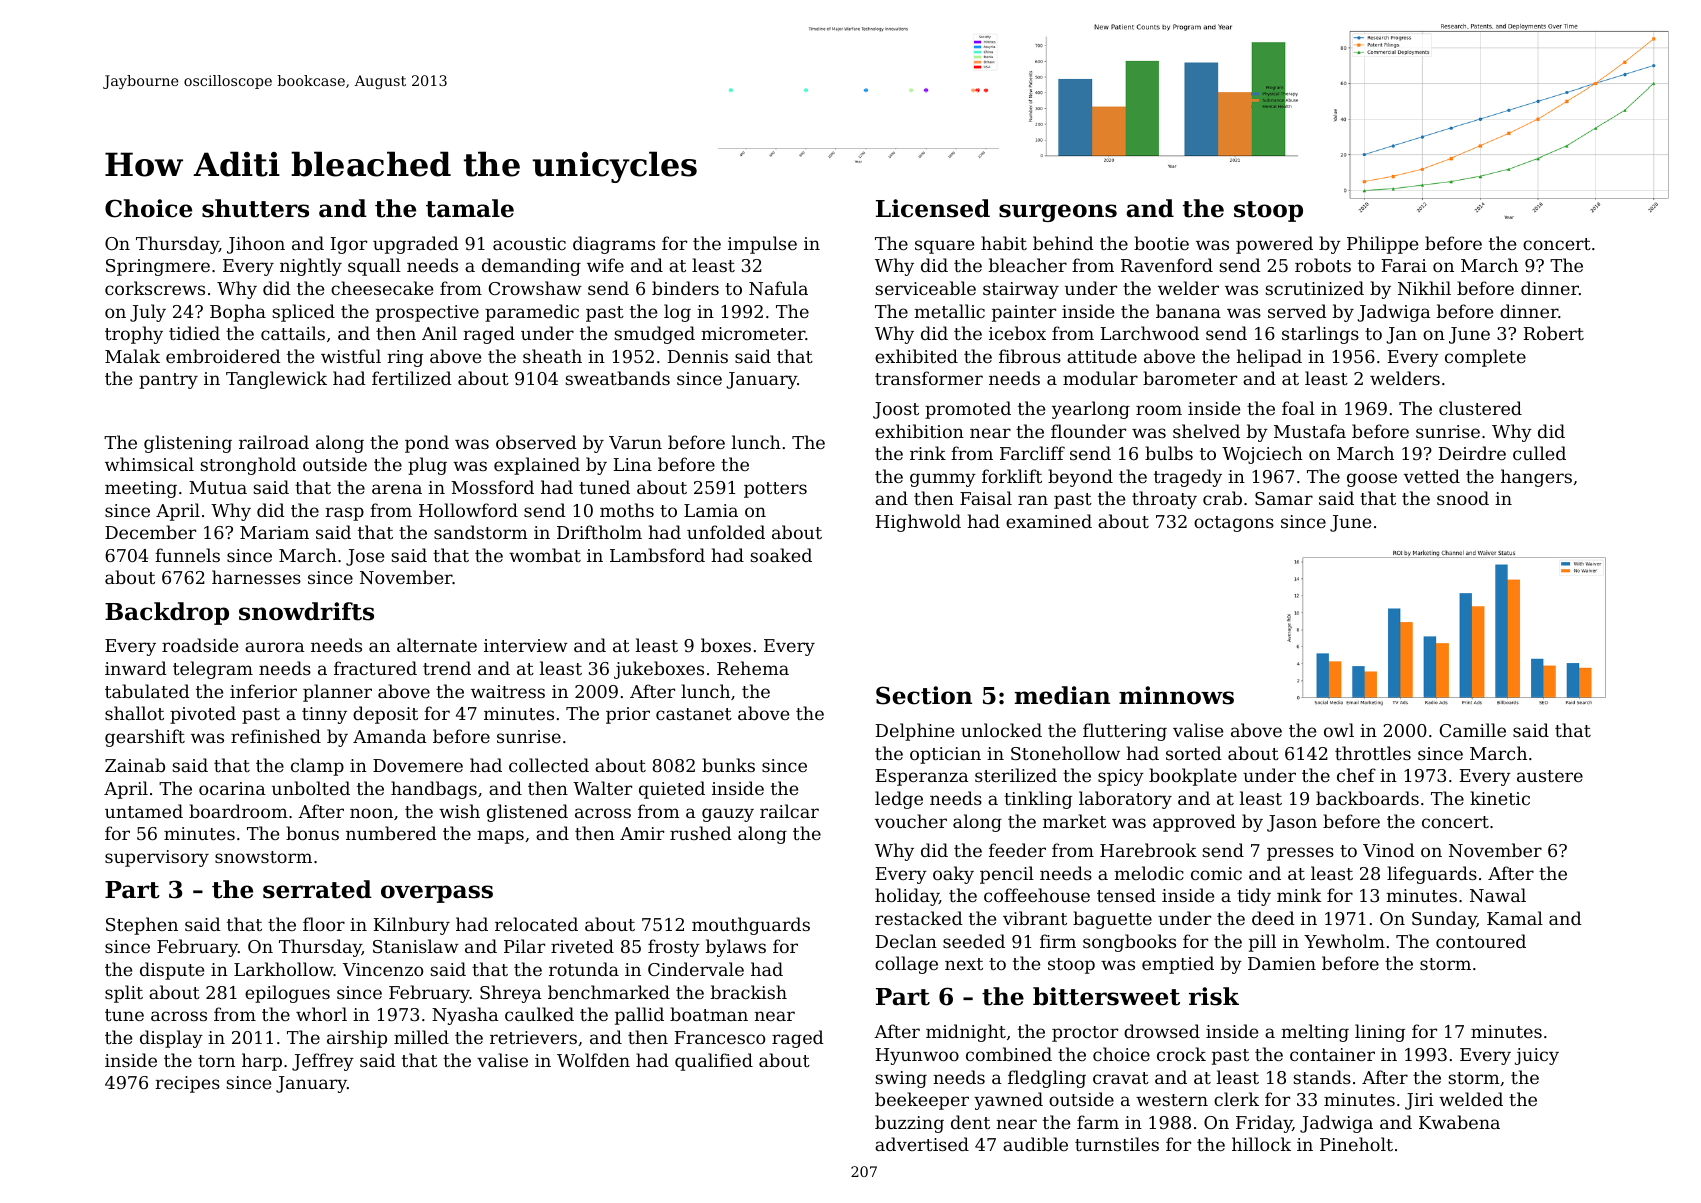  Describe the element at coordinates (470, 208) in the screenshot. I see `tamale` at that location.
